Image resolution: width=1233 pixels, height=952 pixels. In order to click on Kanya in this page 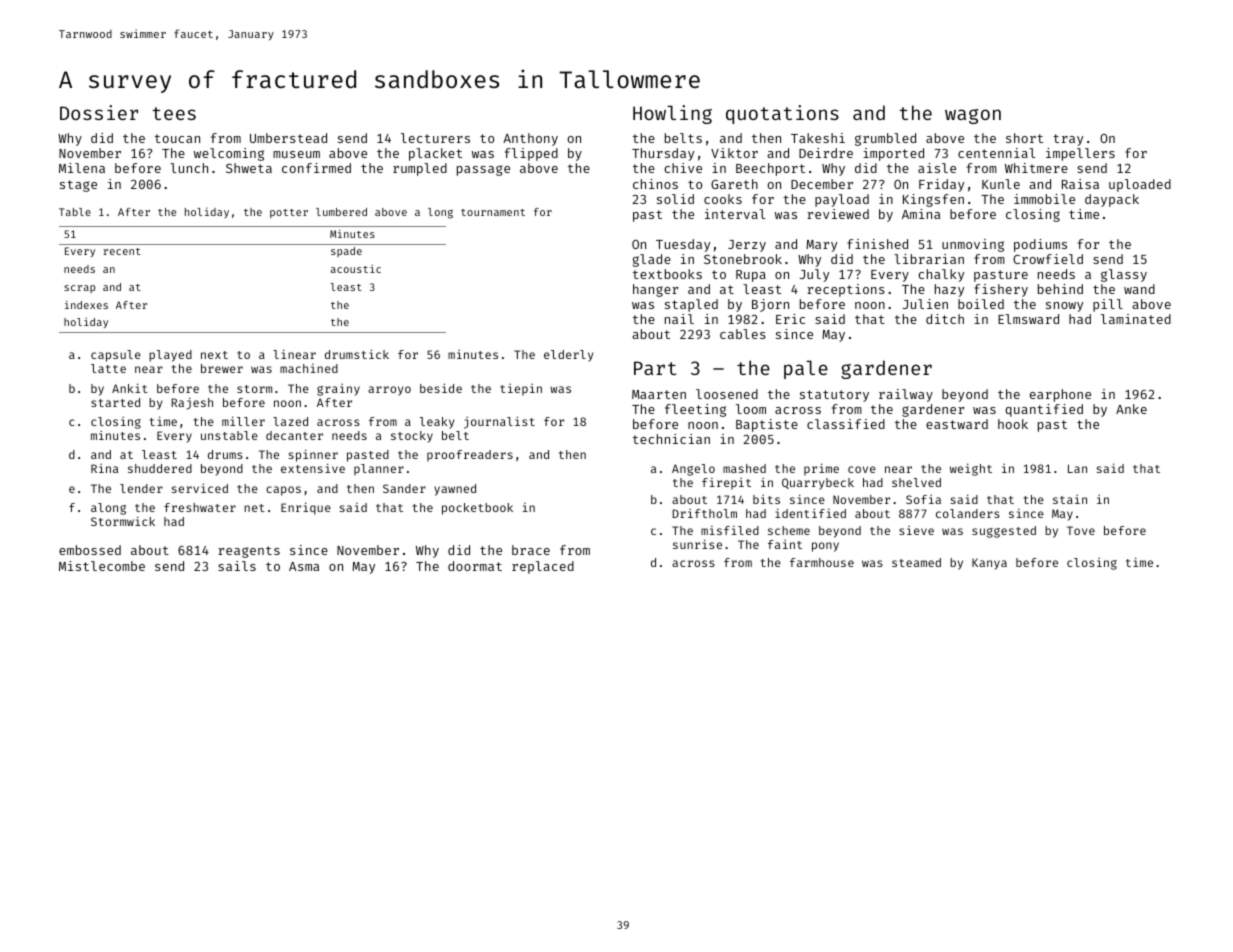, I will do `click(989, 564)`.
